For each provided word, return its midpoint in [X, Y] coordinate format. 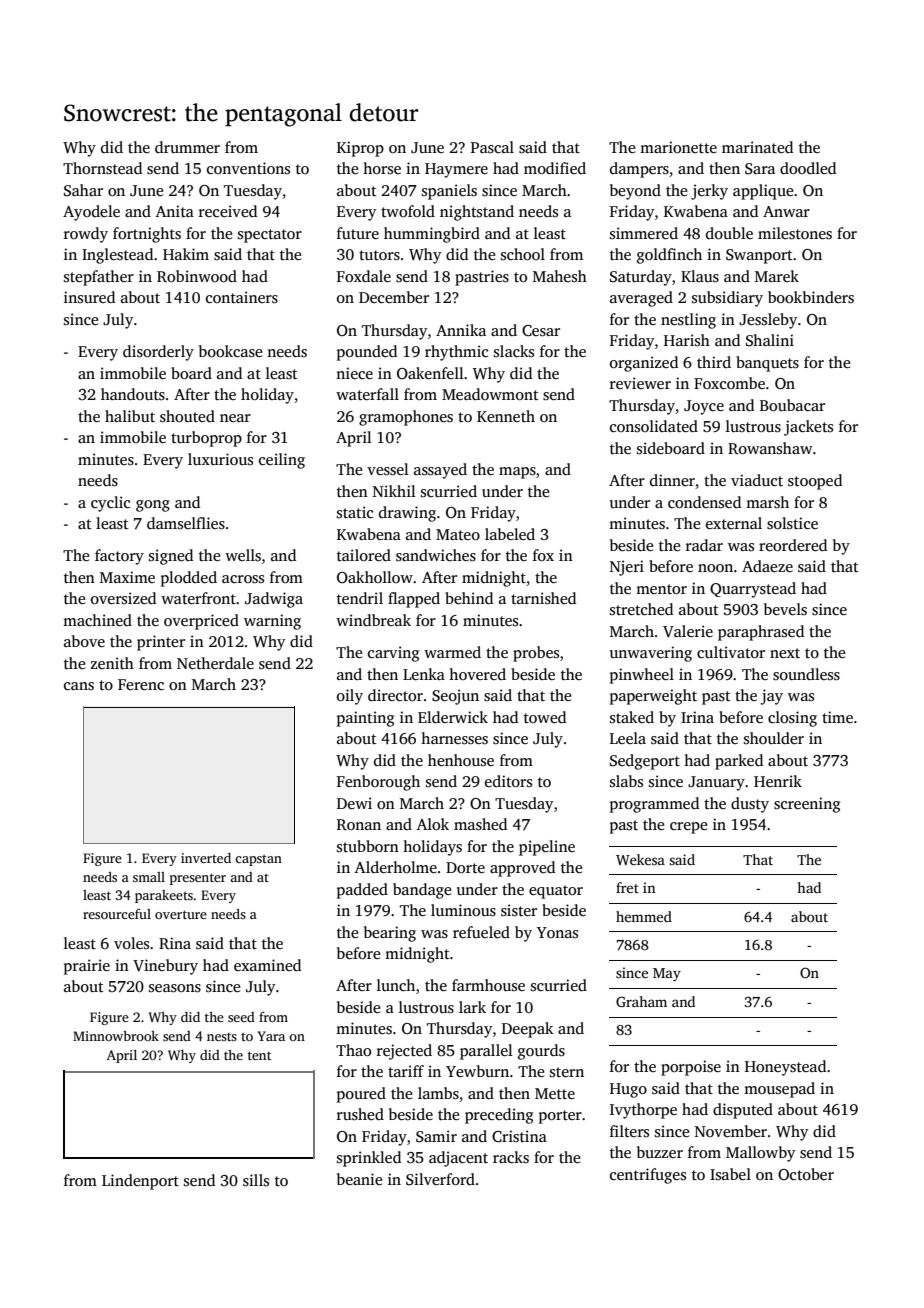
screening [807, 805]
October [806, 1174]
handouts [133, 394]
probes [536, 654]
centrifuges [648, 1176]
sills [256, 1180]
